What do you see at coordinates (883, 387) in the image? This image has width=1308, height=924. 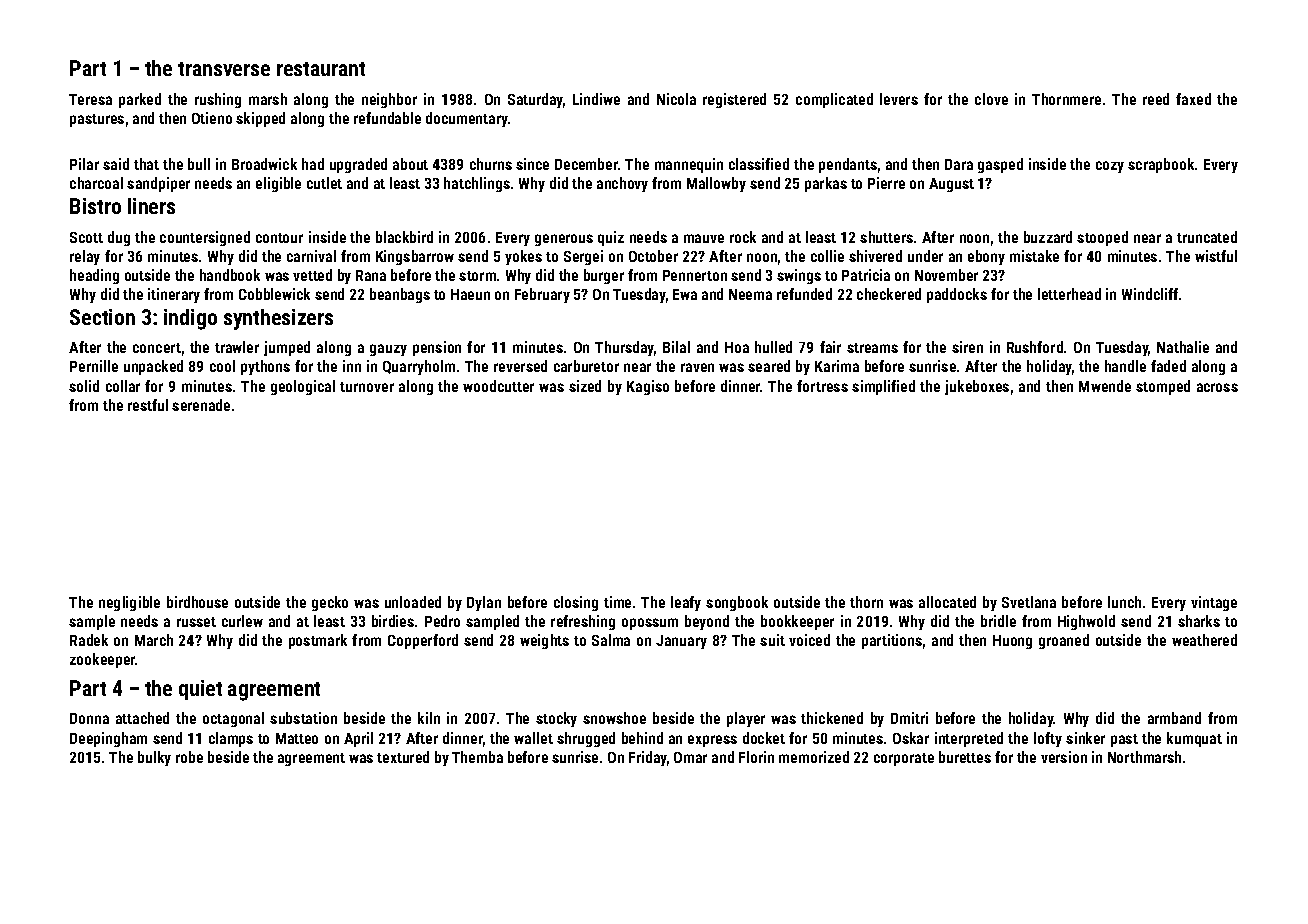 I see `simplified` at bounding box center [883, 387].
